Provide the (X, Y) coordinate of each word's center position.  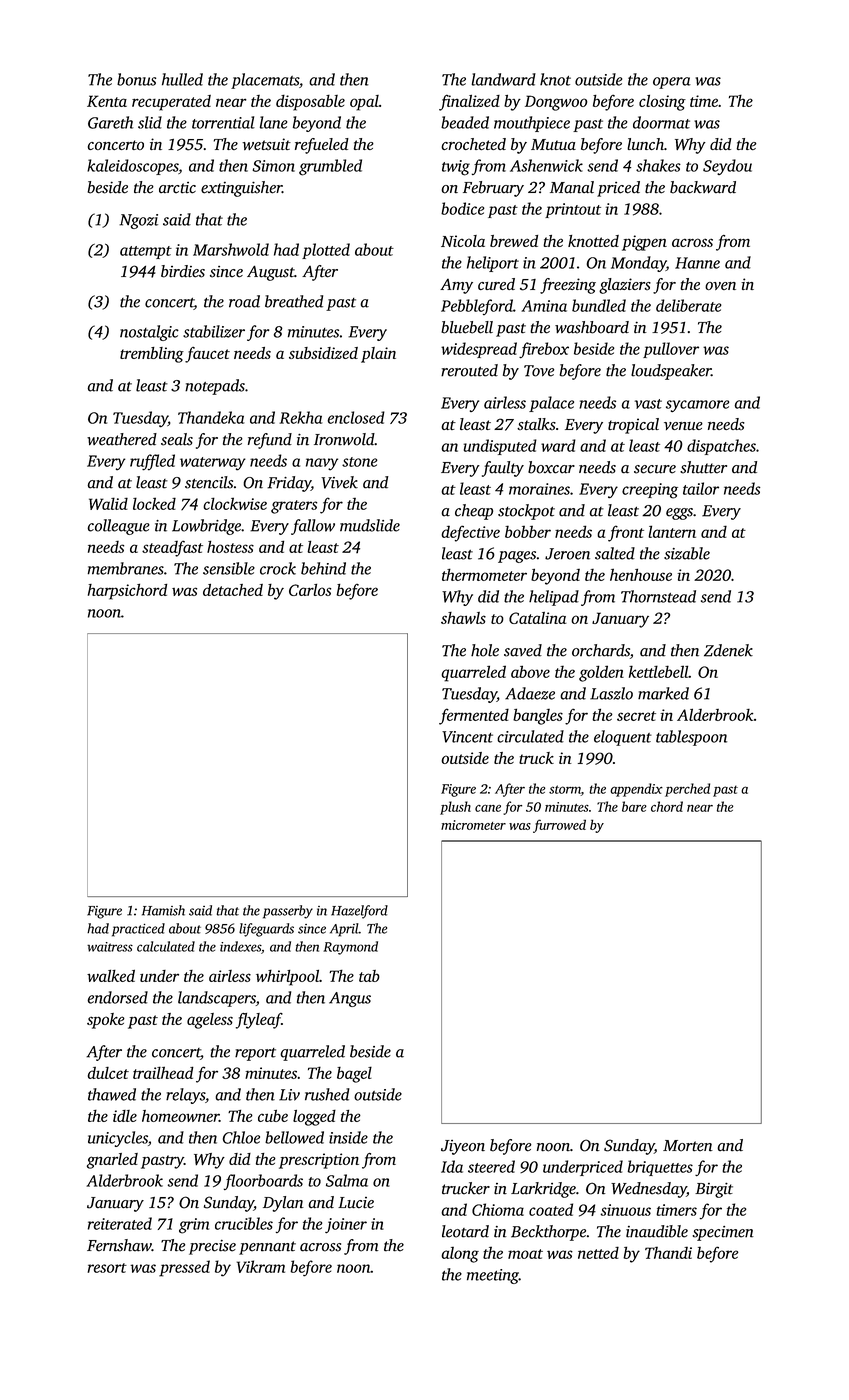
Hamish (163, 910)
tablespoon (691, 738)
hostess (230, 546)
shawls (463, 618)
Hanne (697, 263)
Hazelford (359, 912)
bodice (463, 208)
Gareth (110, 122)
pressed (184, 1268)
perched (687, 790)
